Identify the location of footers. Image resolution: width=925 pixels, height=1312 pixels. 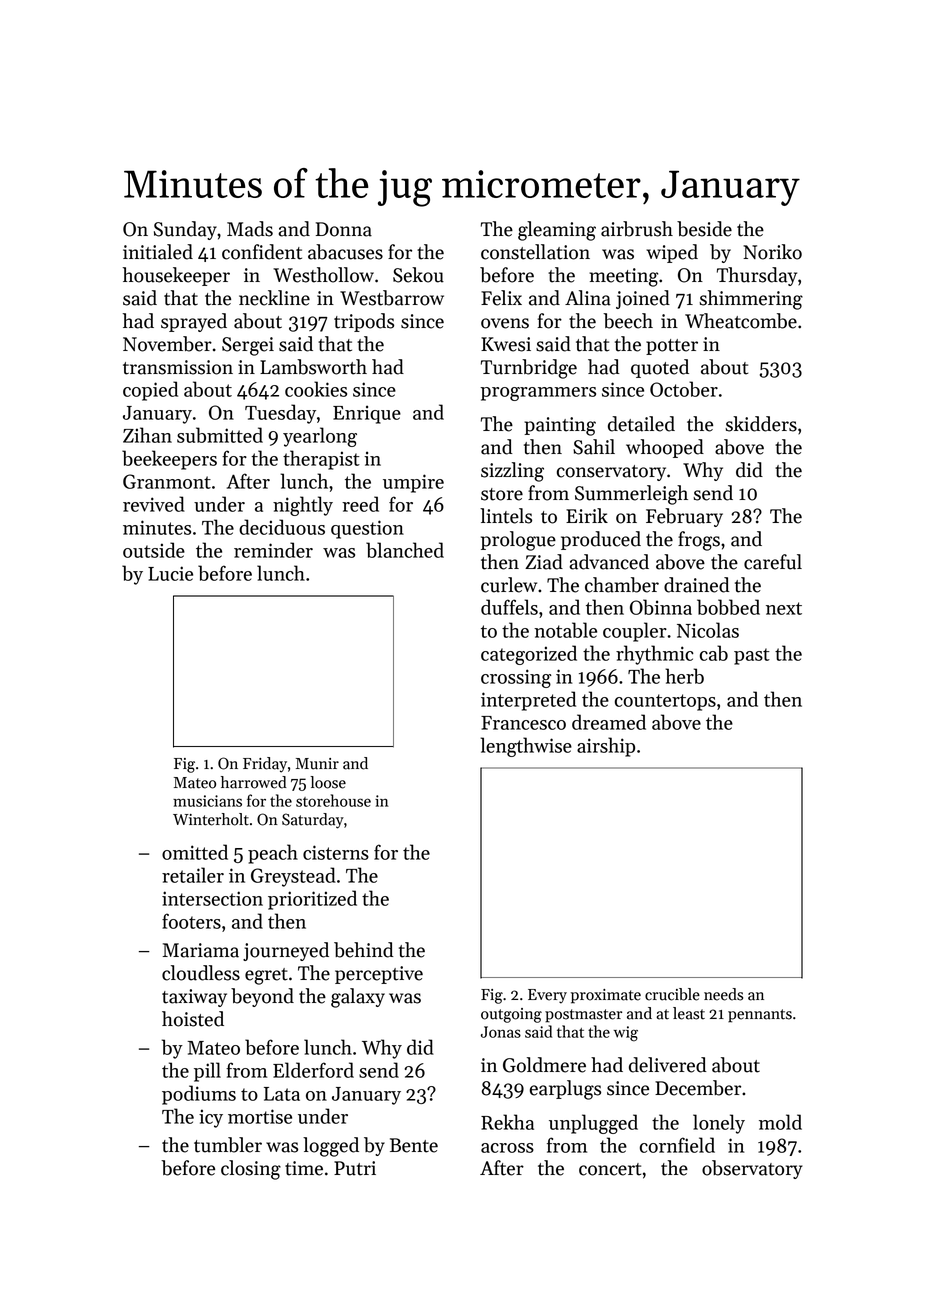
(191, 921).
